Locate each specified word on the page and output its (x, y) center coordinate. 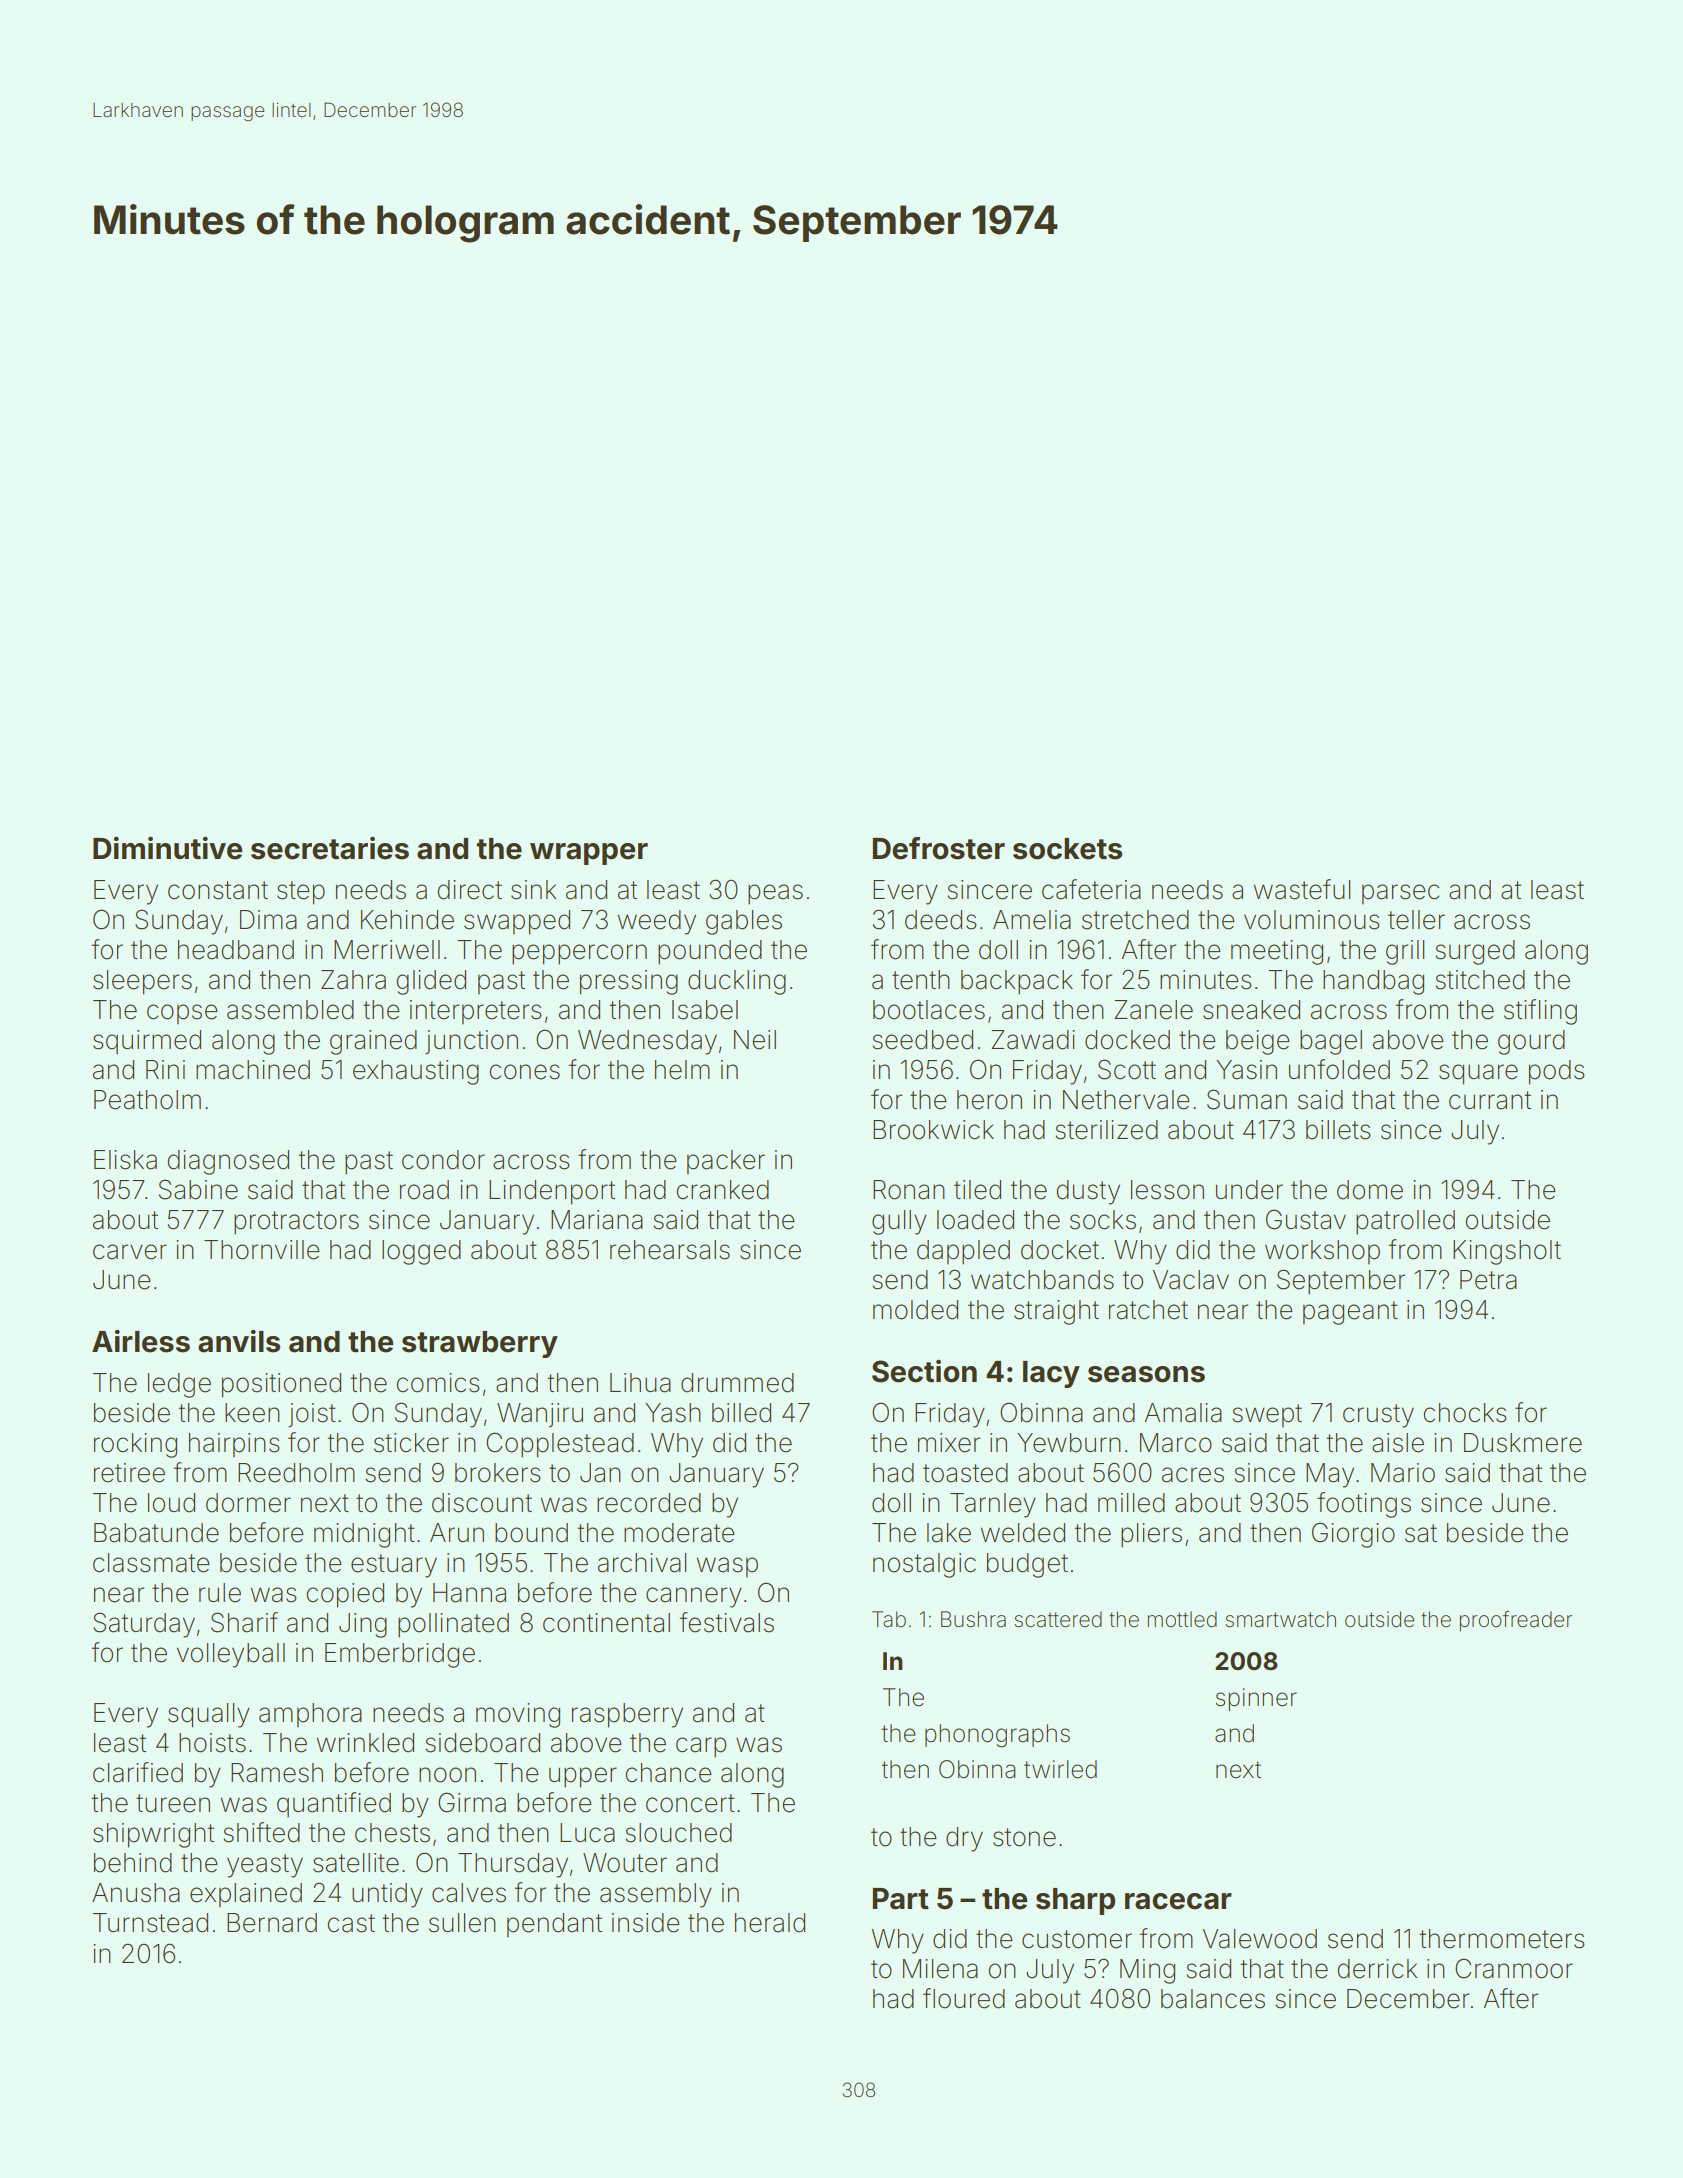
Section (924, 1371)
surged (1475, 952)
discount (482, 1503)
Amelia (1032, 920)
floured (964, 1998)
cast (351, 1923)
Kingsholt (1507, 1252)
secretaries (330, 848)
